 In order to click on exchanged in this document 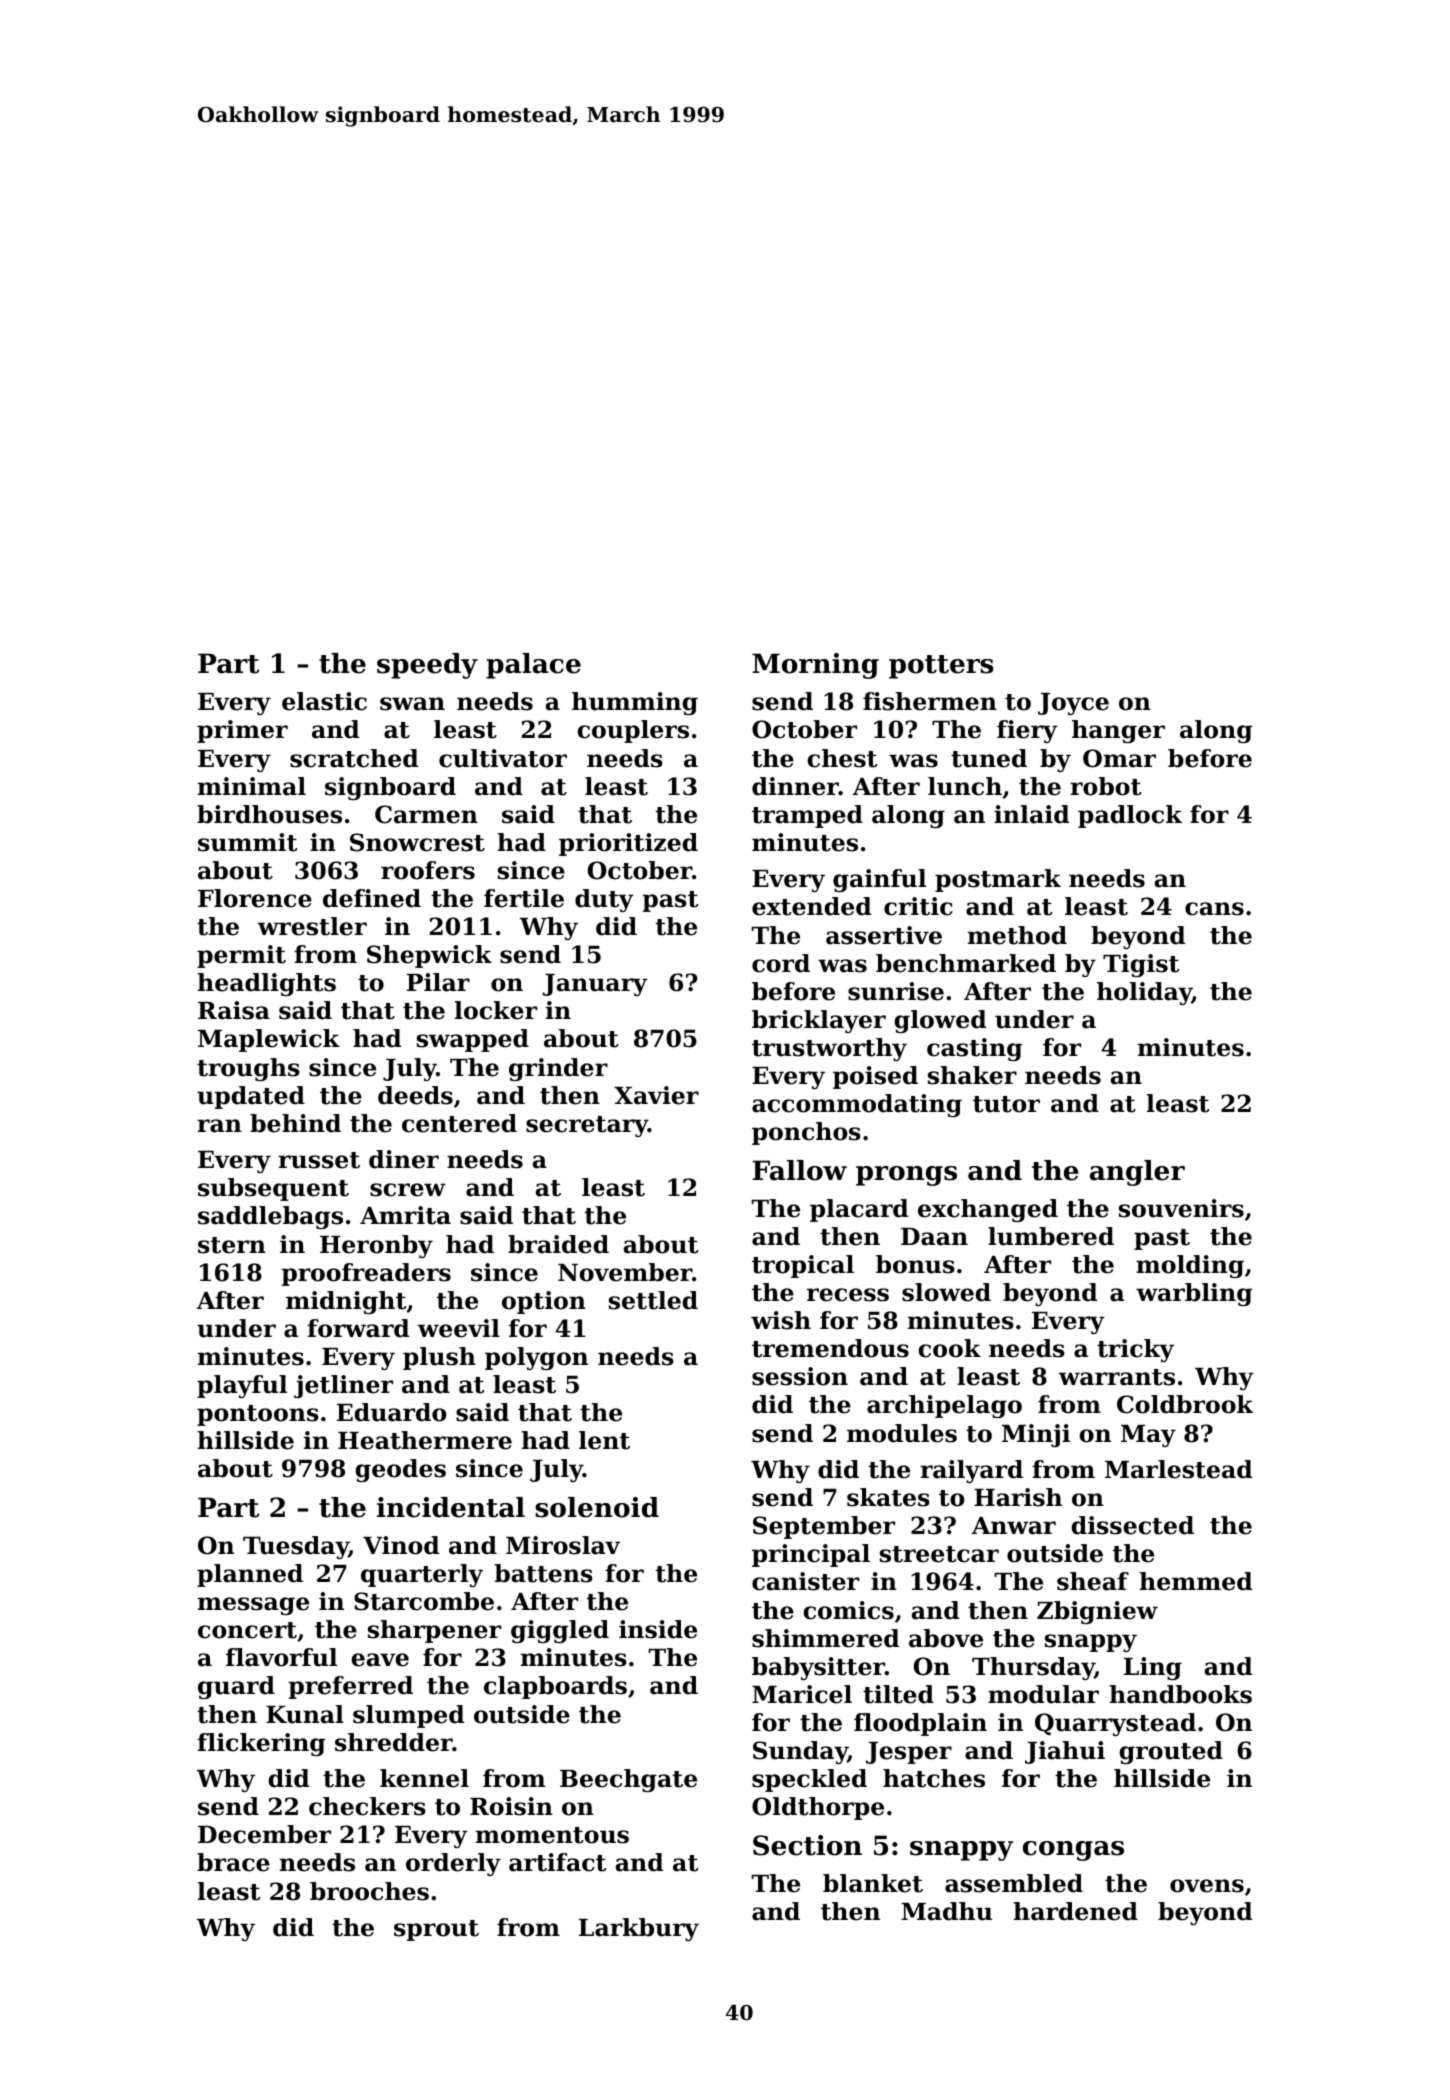, I will do `click(988, 1210)`.
